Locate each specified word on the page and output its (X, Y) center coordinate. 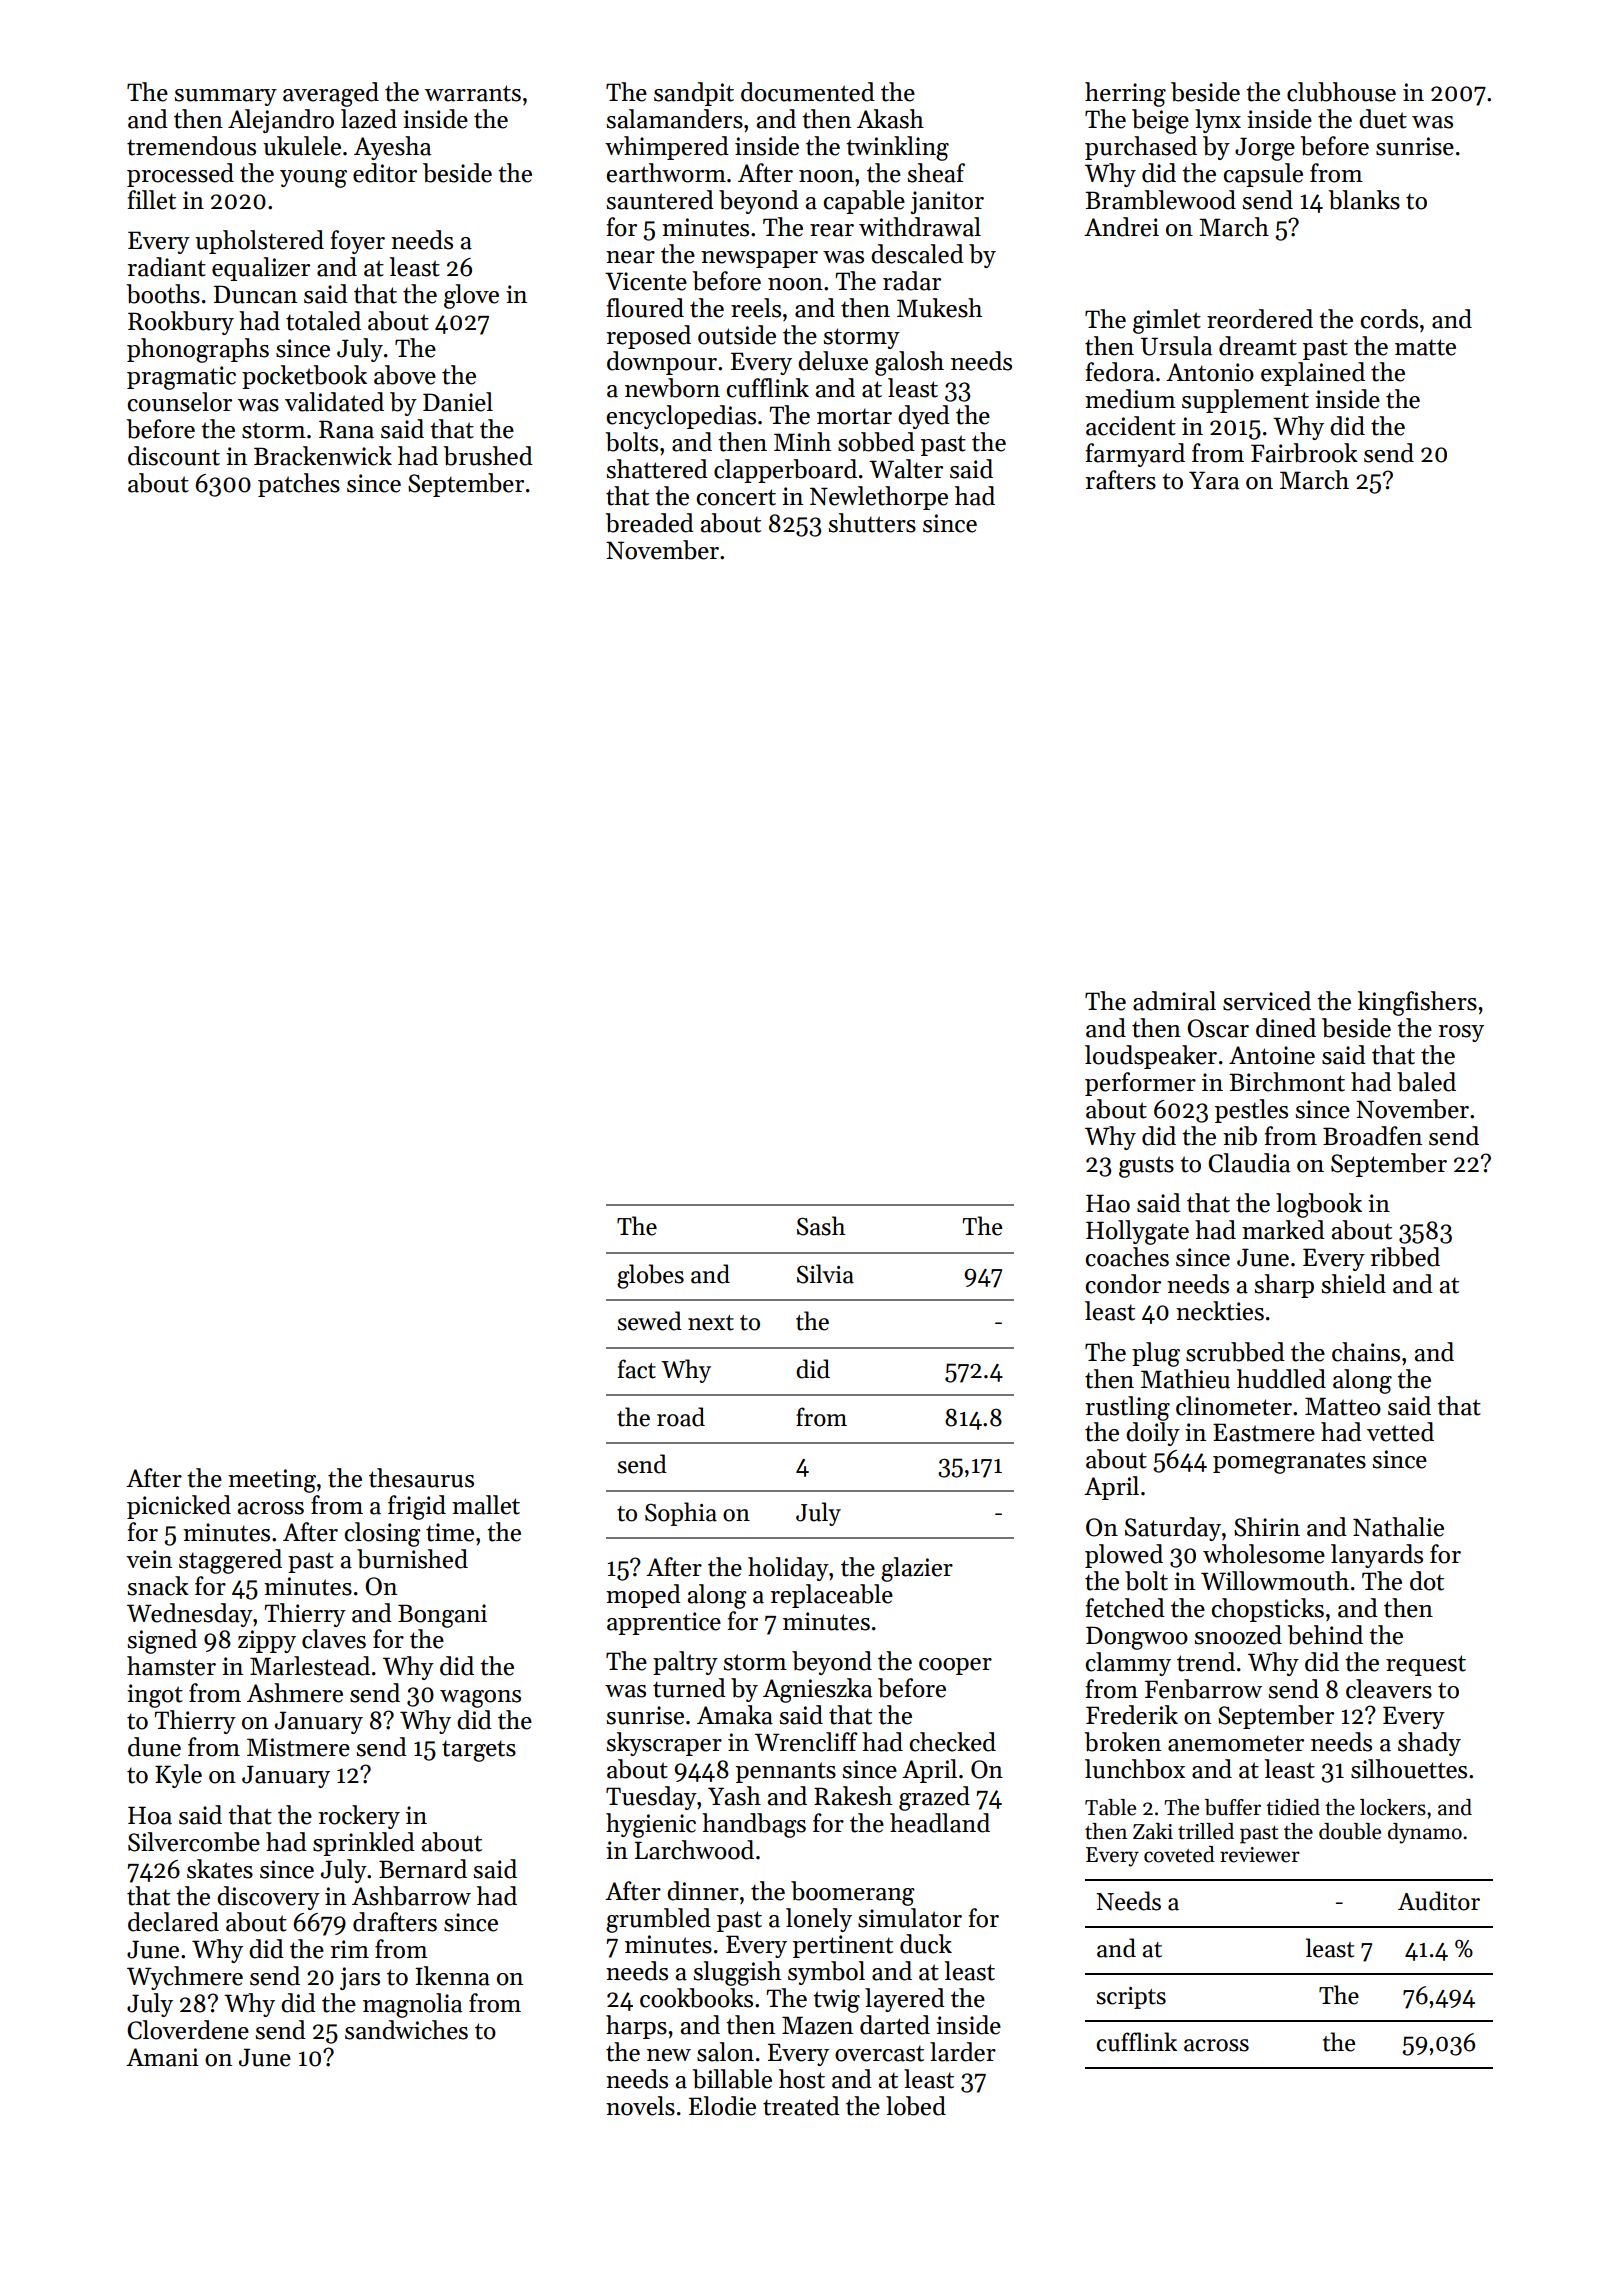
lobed (916, 2106)
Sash (821, 1226)
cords (1389, 319)
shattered (657, 469)
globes (650, 1276)
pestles (1251, 1111)
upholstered (259, 242)
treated (801, 2106)
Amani (162, 2057)
